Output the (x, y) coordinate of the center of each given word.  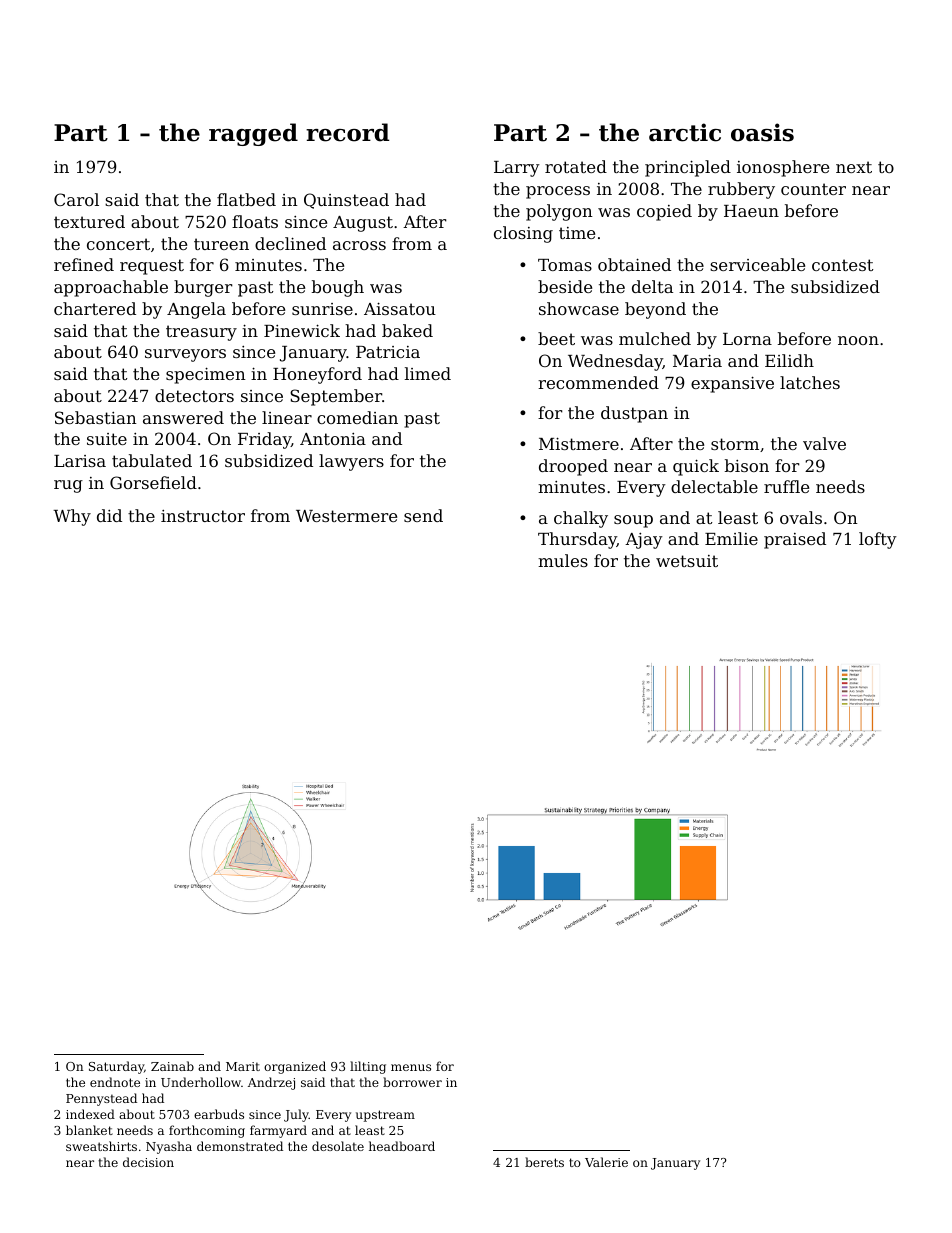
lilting (368, 1067)
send (423, 515)
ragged (253, 134)
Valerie (606, 1162)
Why (72, 517)
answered (183, 417)
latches (810, 382)
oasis (762, 132)
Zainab (172, 1066)
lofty (878, 540)
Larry (517, 169)
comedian (357, 417)
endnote (115, 1082)
